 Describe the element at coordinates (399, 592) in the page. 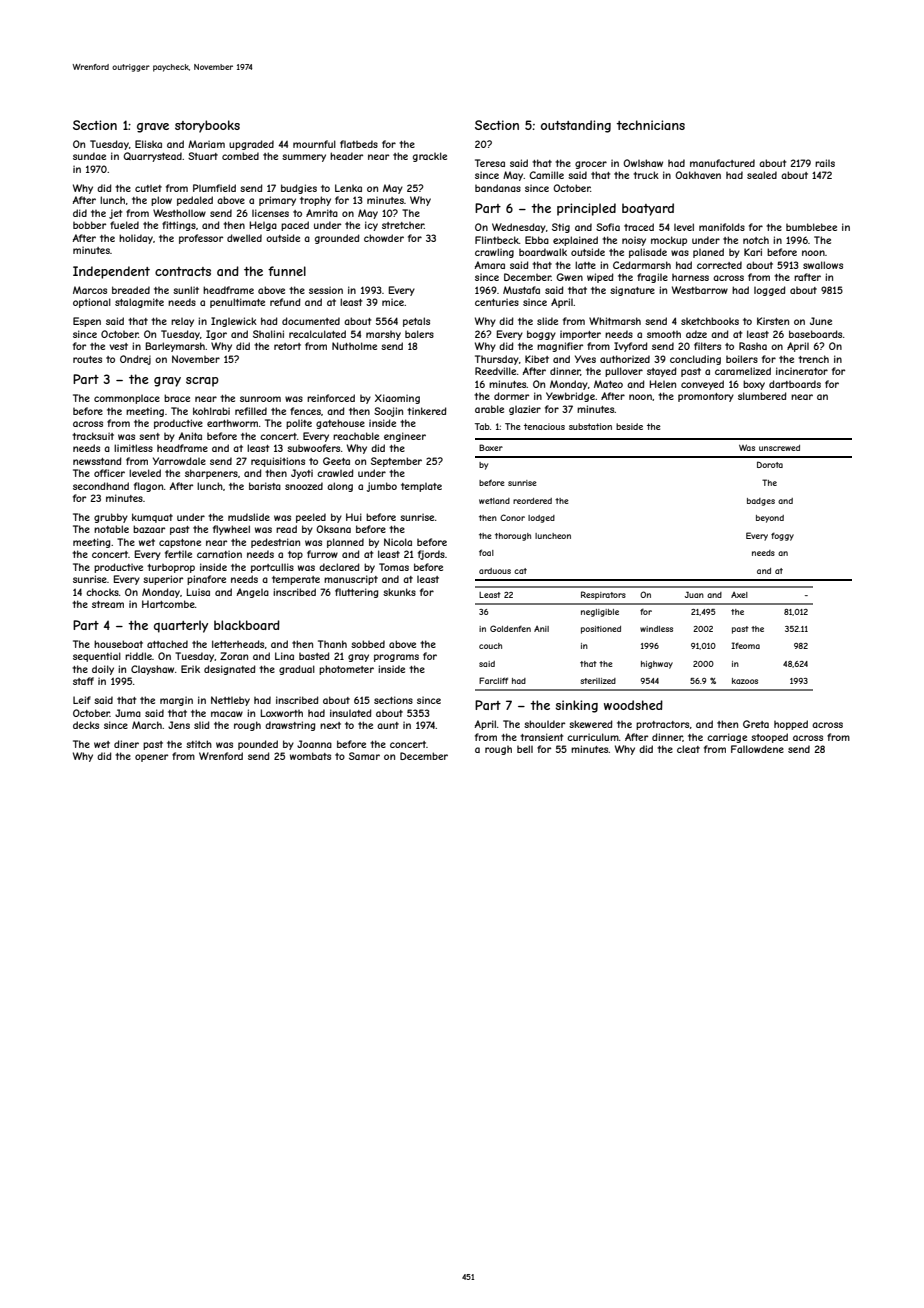

I see `skunks` at that location.
